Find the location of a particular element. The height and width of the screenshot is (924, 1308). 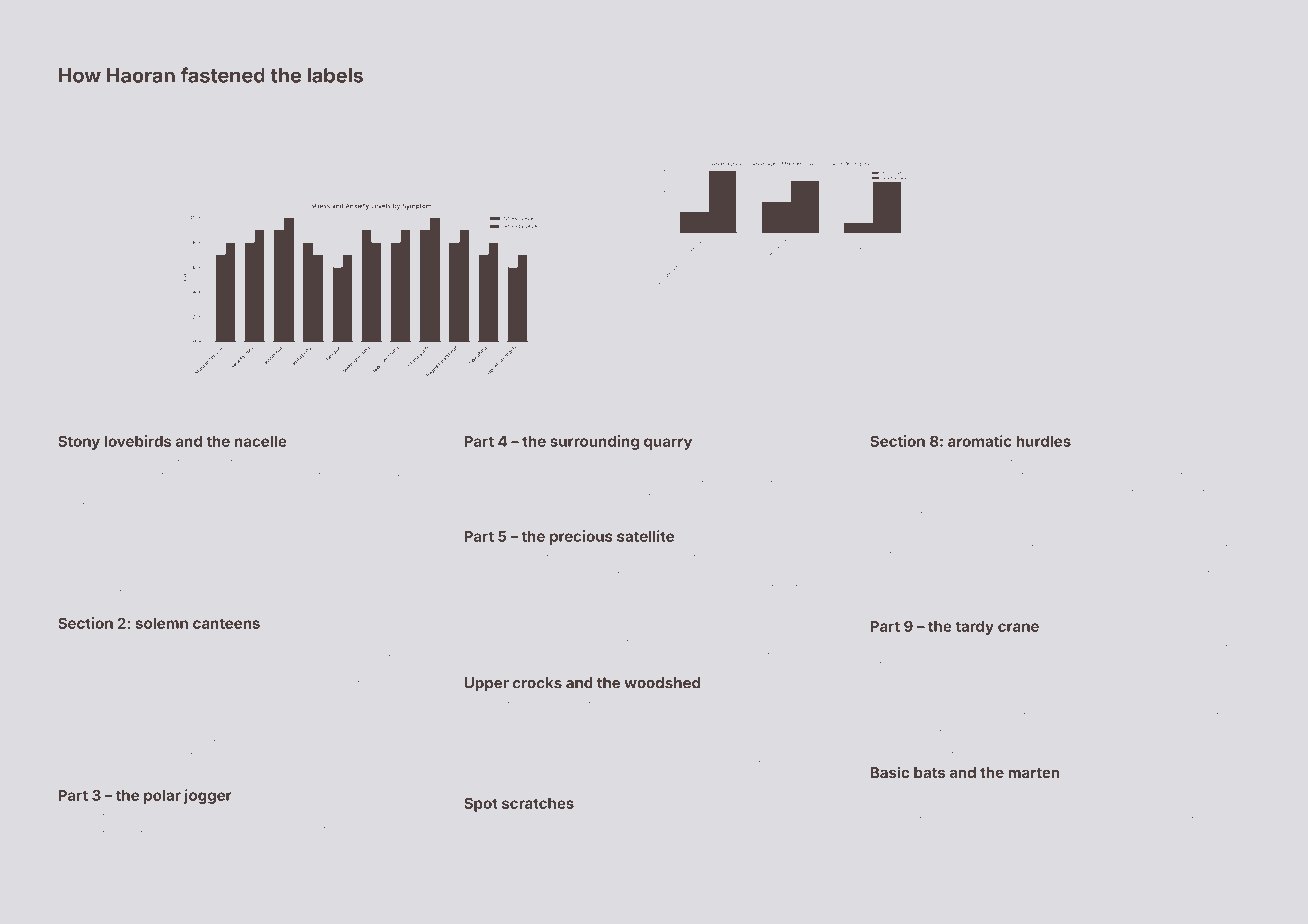

stokers is located at coordinates (358, 564).
